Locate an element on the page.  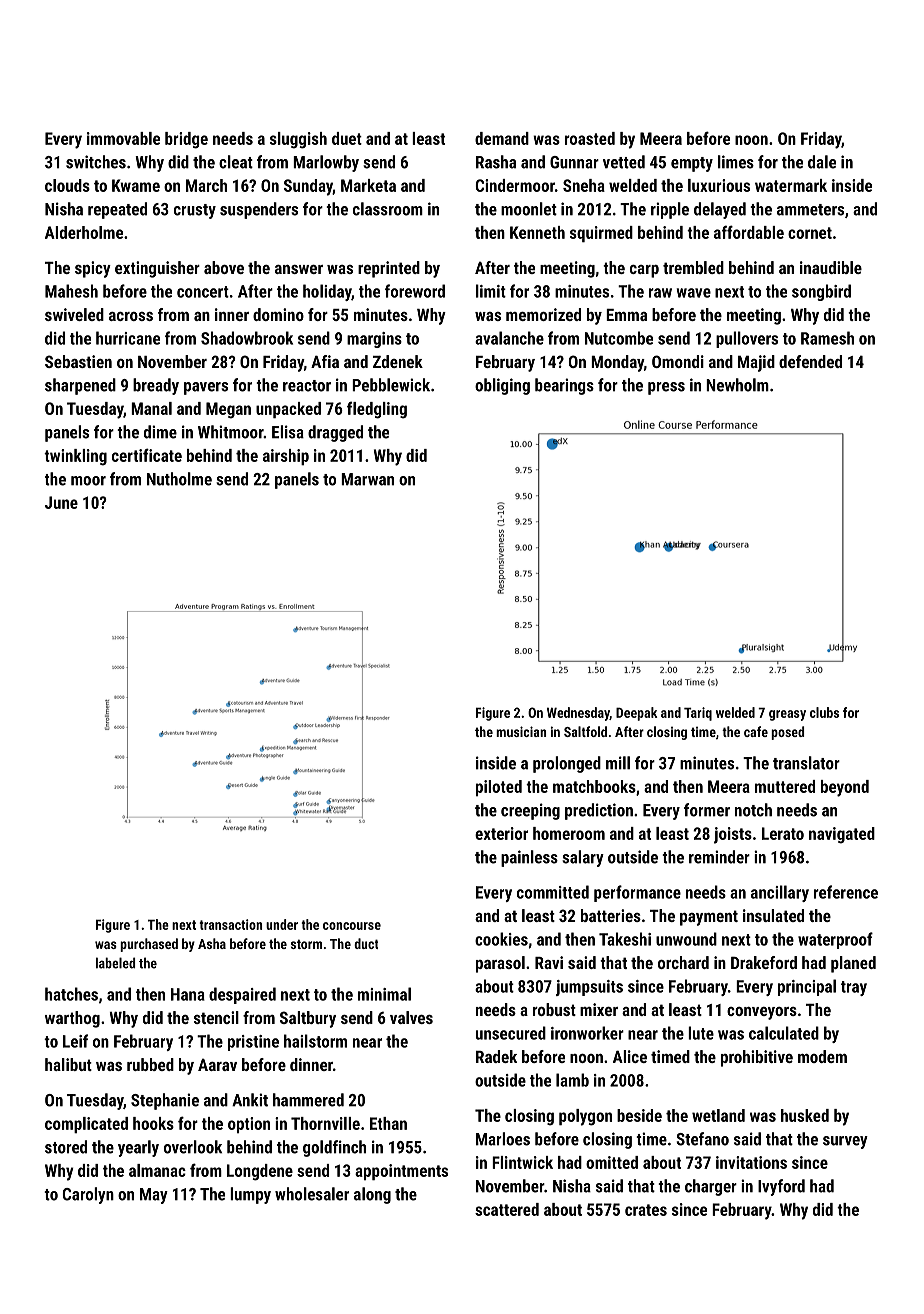
crates is located at coordinates (646, 1210).
